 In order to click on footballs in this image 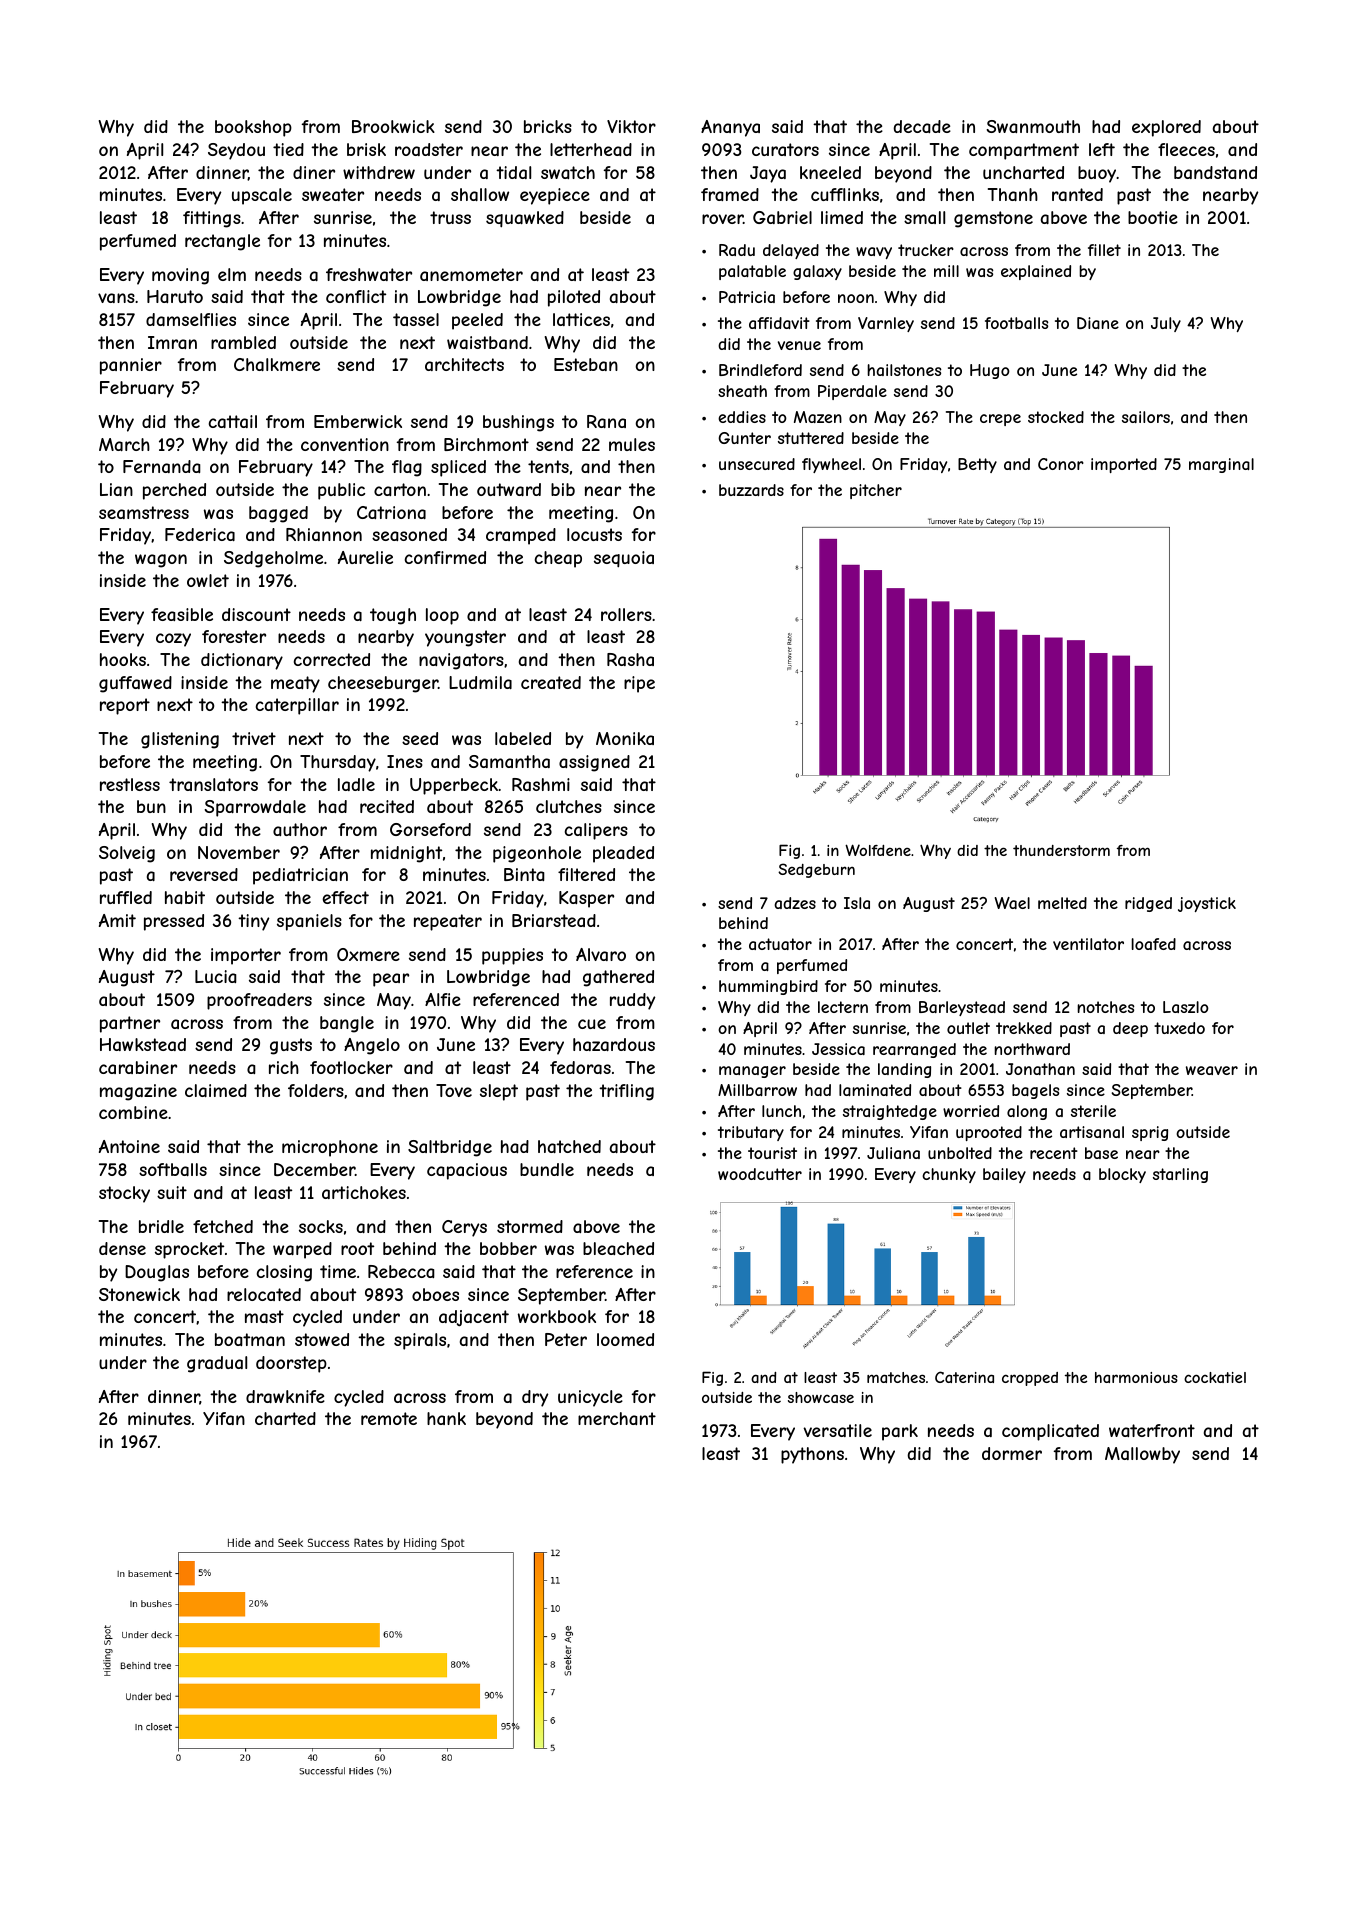, I will do `click(1017, 323)`.
